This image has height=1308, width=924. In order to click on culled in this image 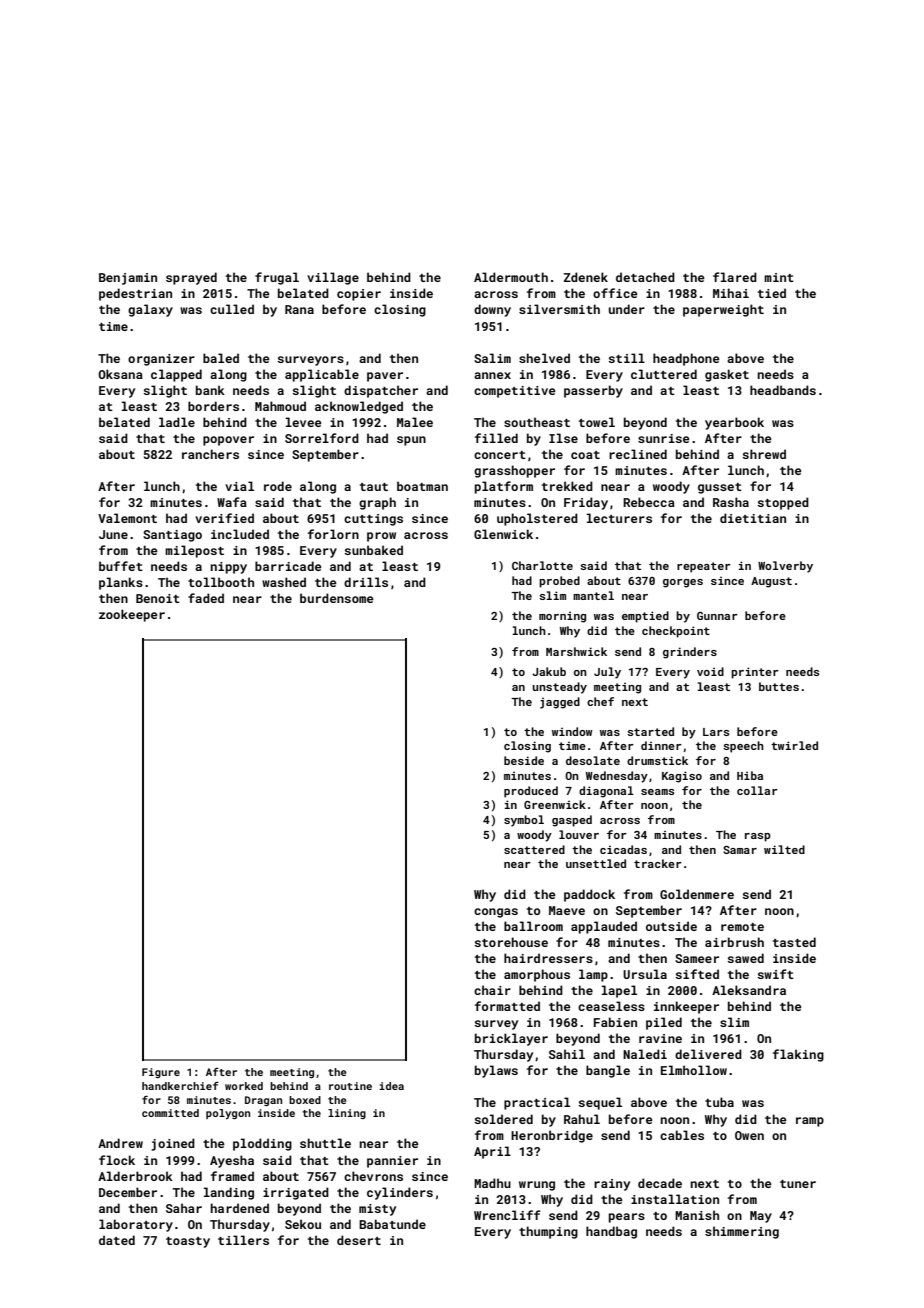, I will do `click(232, 309)`.
